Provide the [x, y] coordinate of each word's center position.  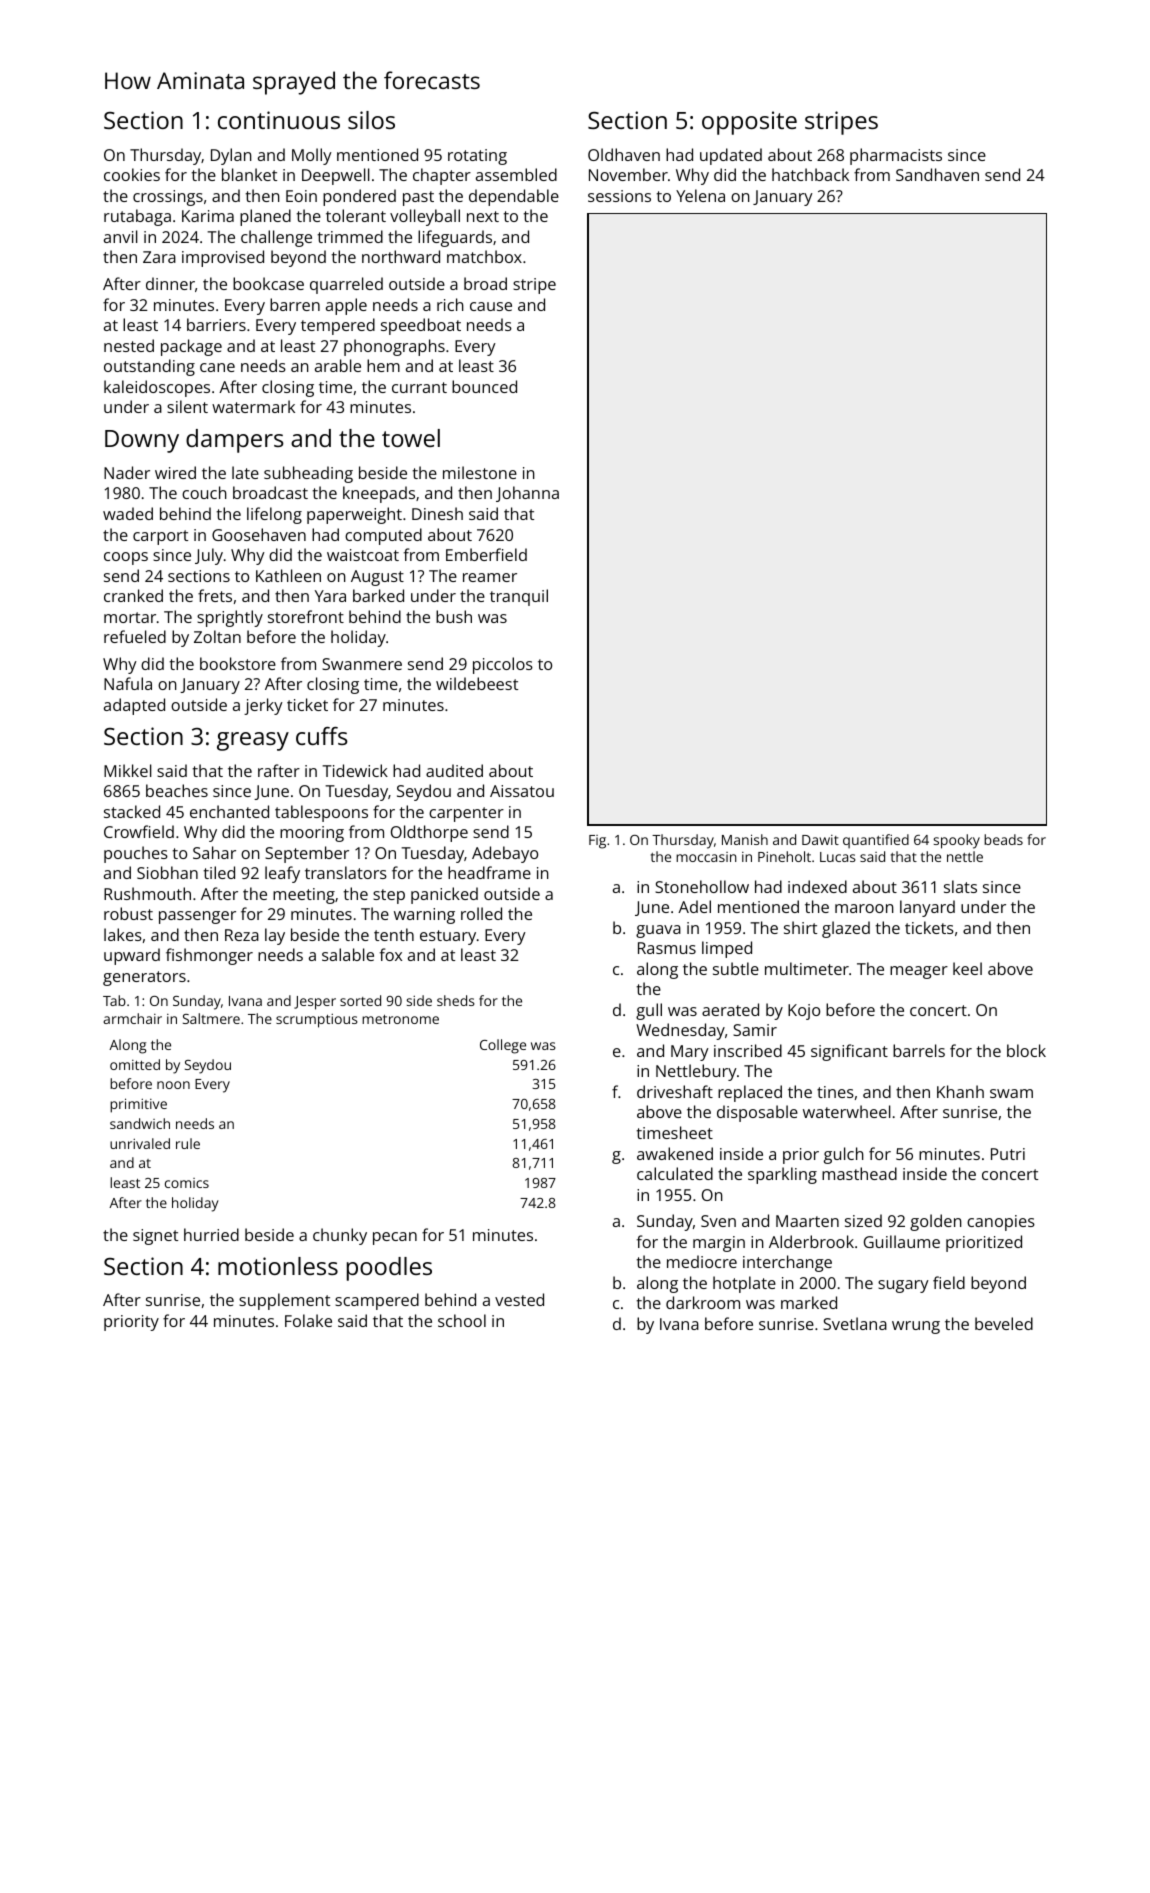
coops [126, 558]
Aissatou [522, 791]
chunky [340, 1236]
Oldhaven [624, 154]
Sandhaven [937, 174]
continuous [279, 120]
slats [960, 886]
